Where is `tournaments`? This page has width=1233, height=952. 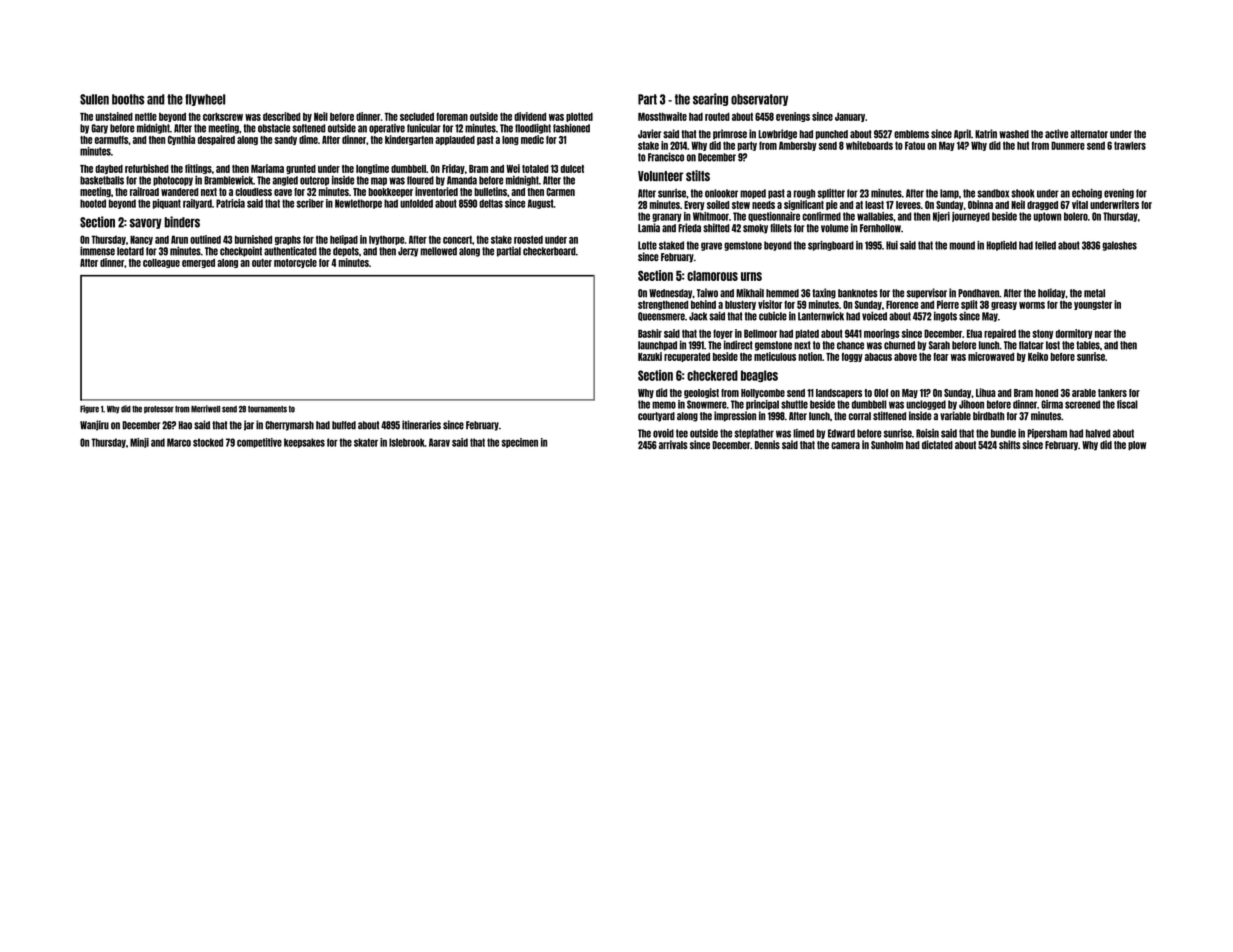 tournaments is located at coordinates (267, 409).
